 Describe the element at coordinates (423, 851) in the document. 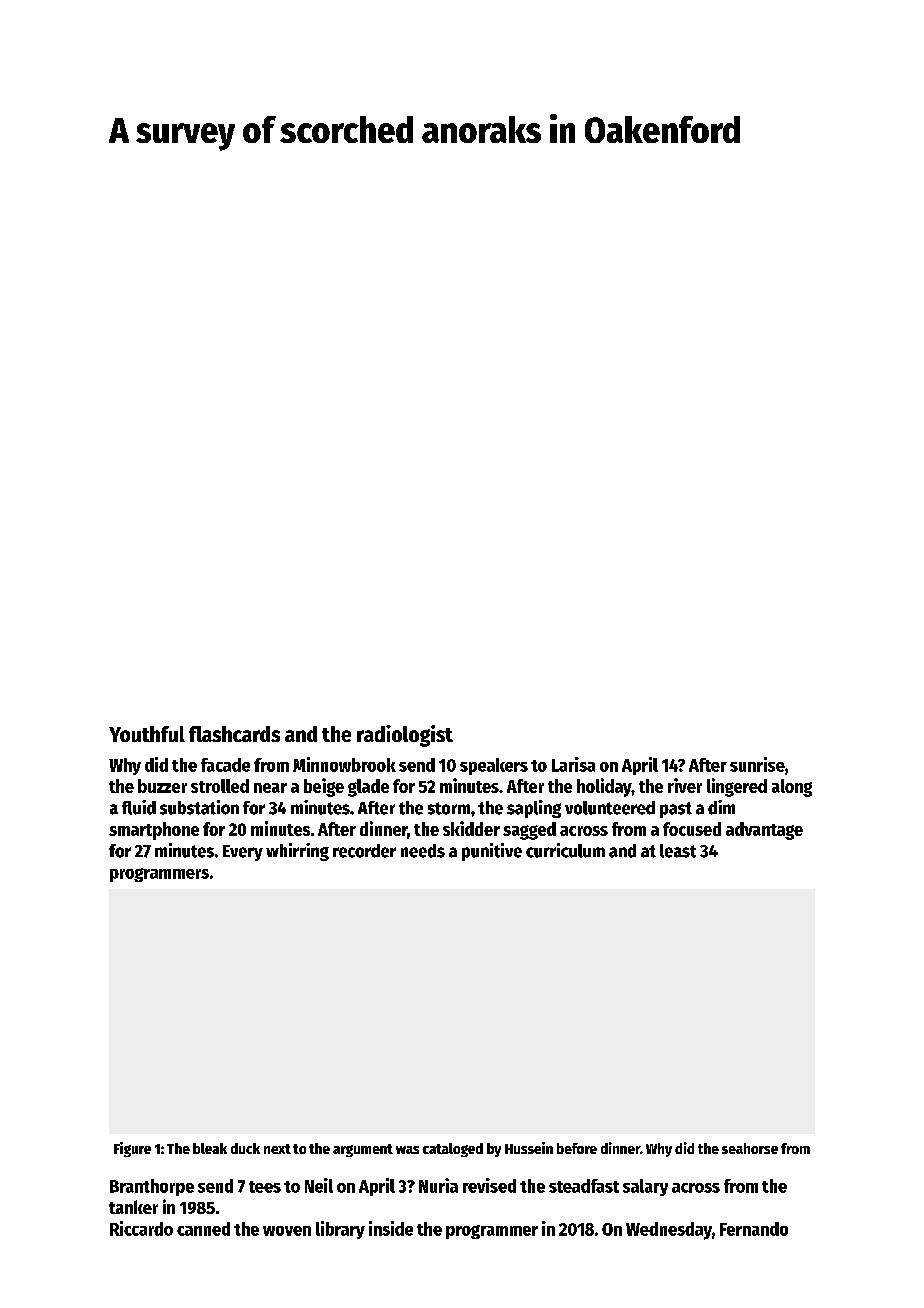

I see `needs` at that location.
